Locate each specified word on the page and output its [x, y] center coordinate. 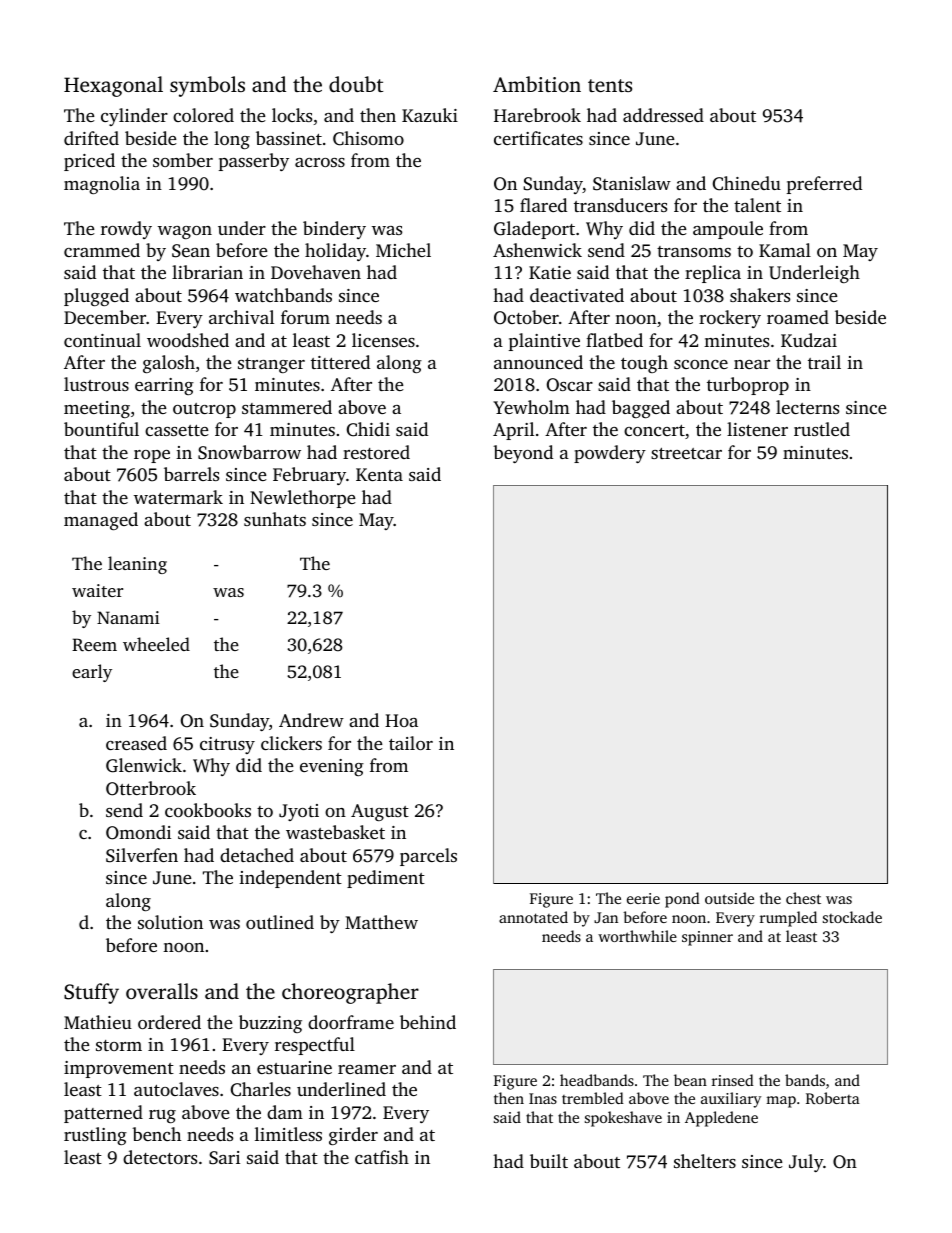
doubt [356, 84]
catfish [382, 1157]
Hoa [401, 720]
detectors [160, 1157]
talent [757, 205]
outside [729, 898]
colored [203, 115]
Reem [94, 645]
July [806, 1163]
